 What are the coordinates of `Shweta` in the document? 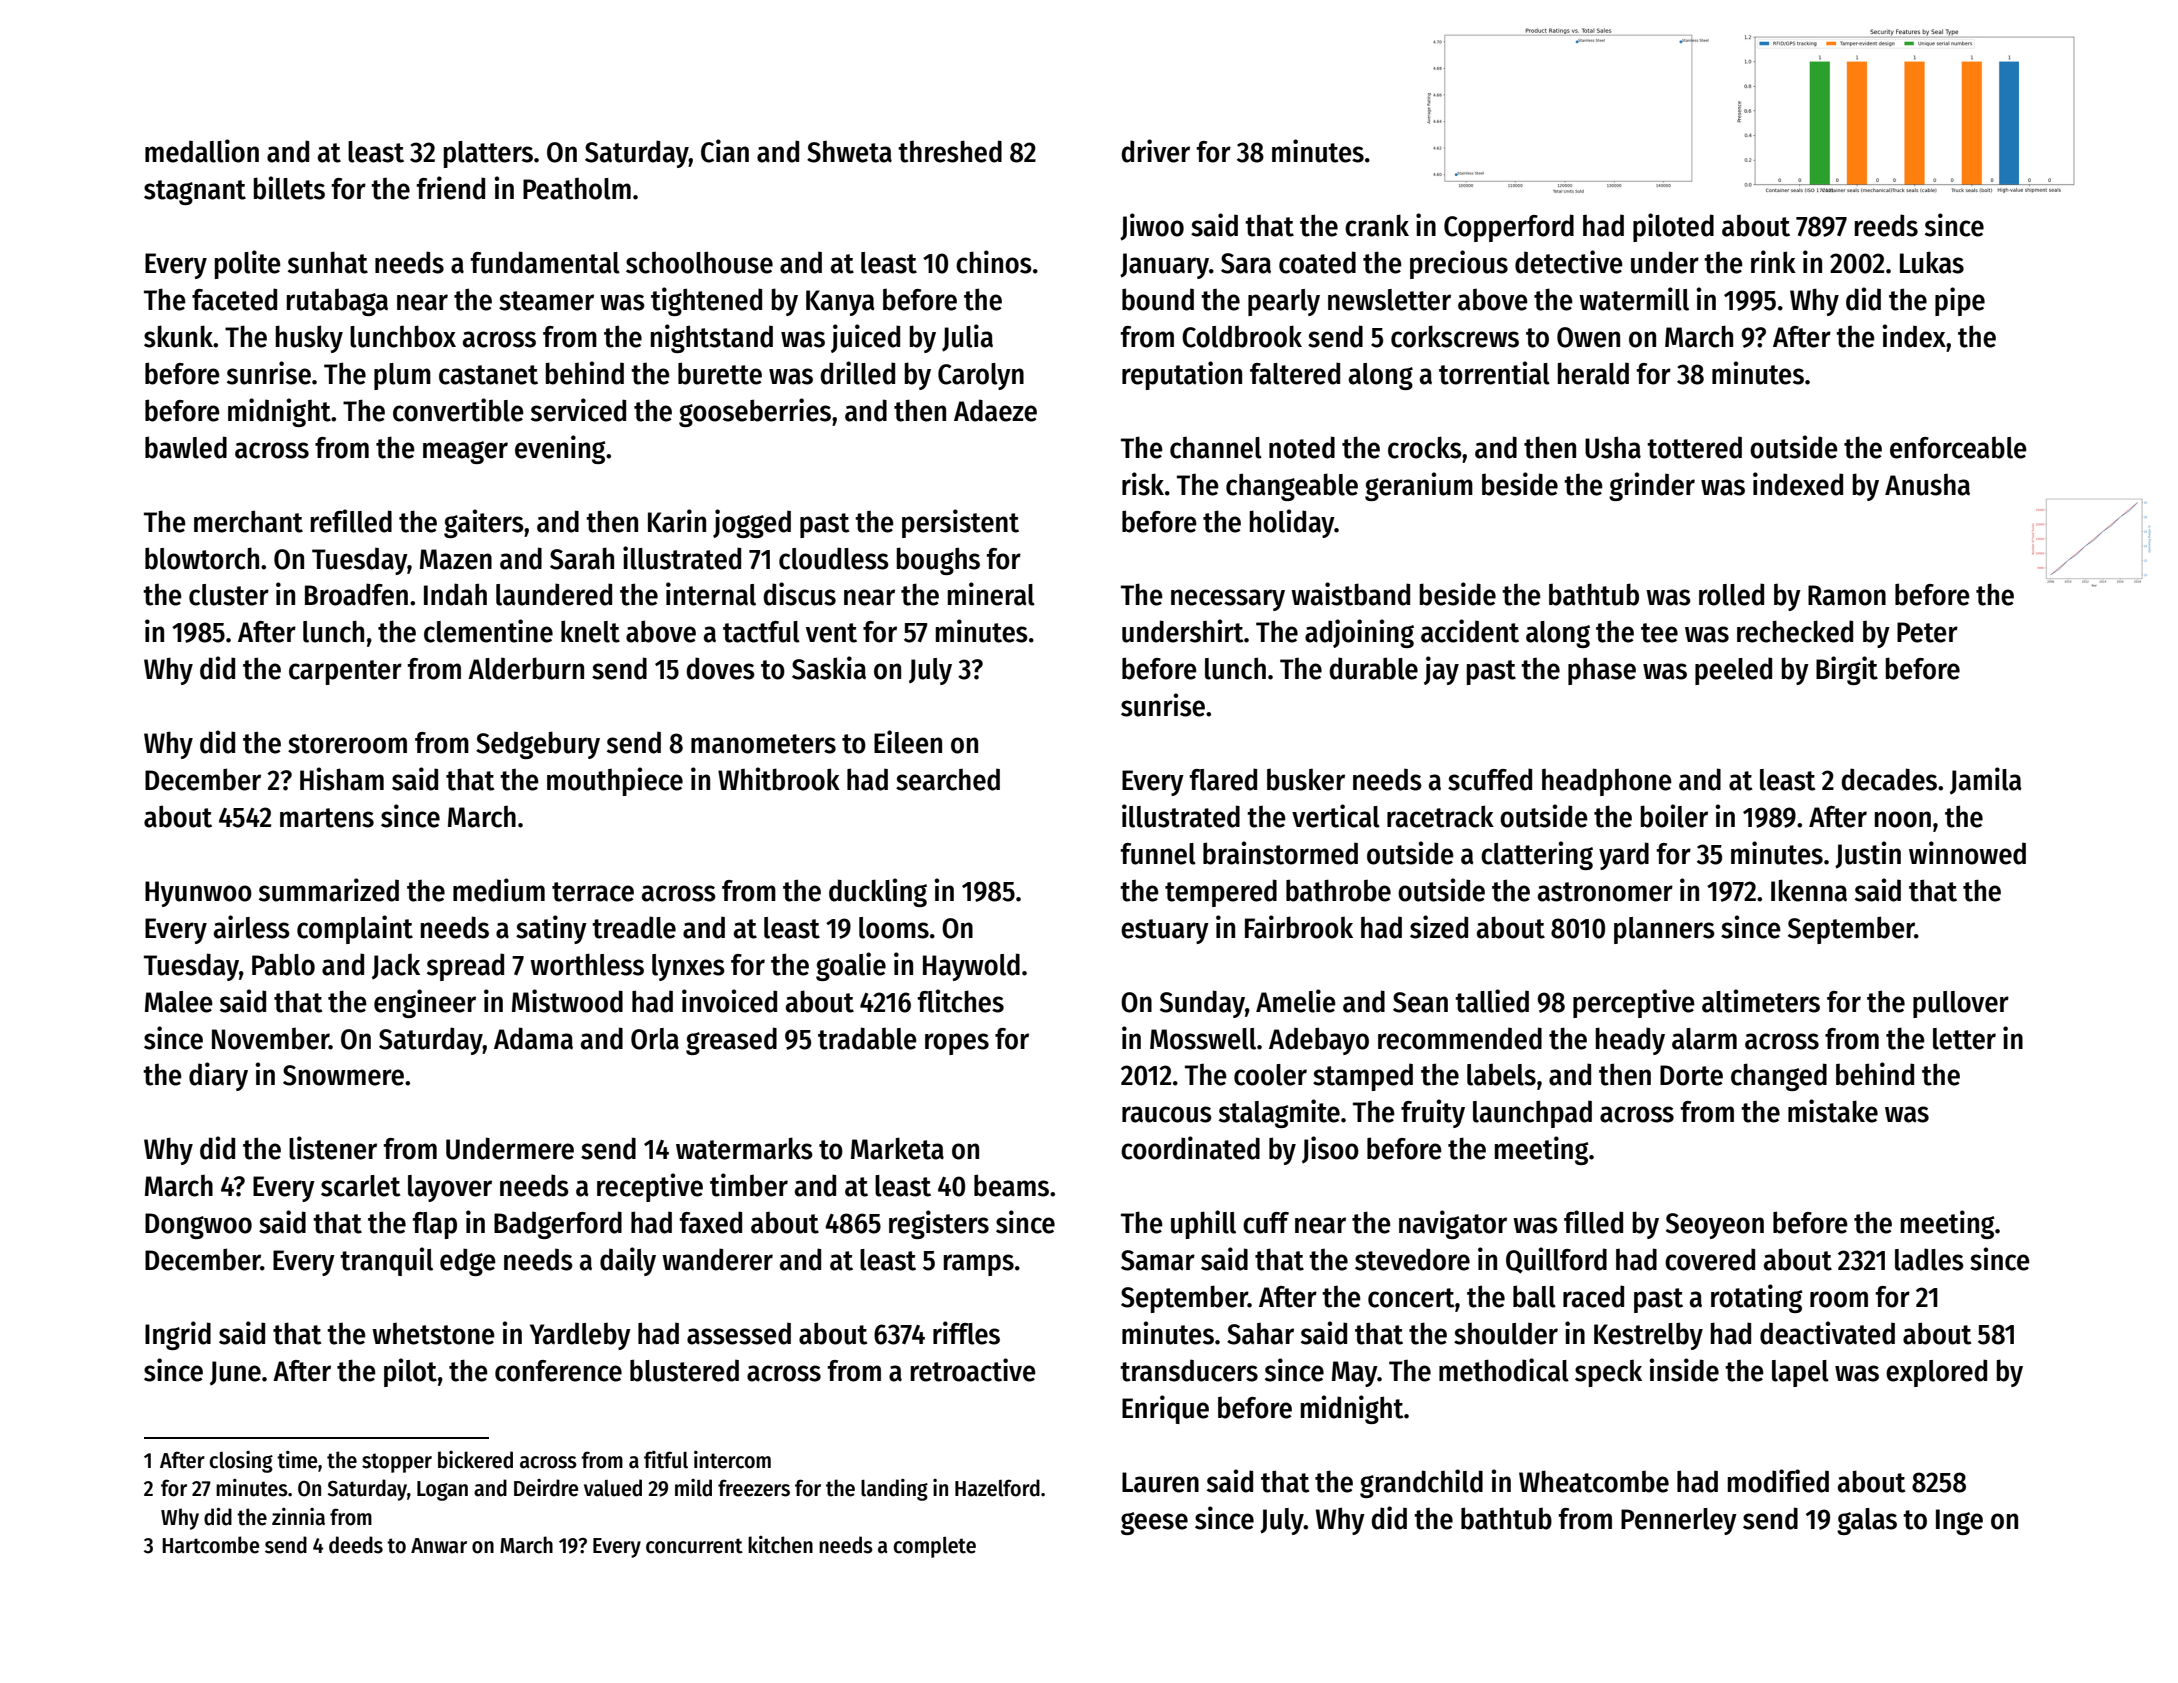 It's located at (849, 152).
